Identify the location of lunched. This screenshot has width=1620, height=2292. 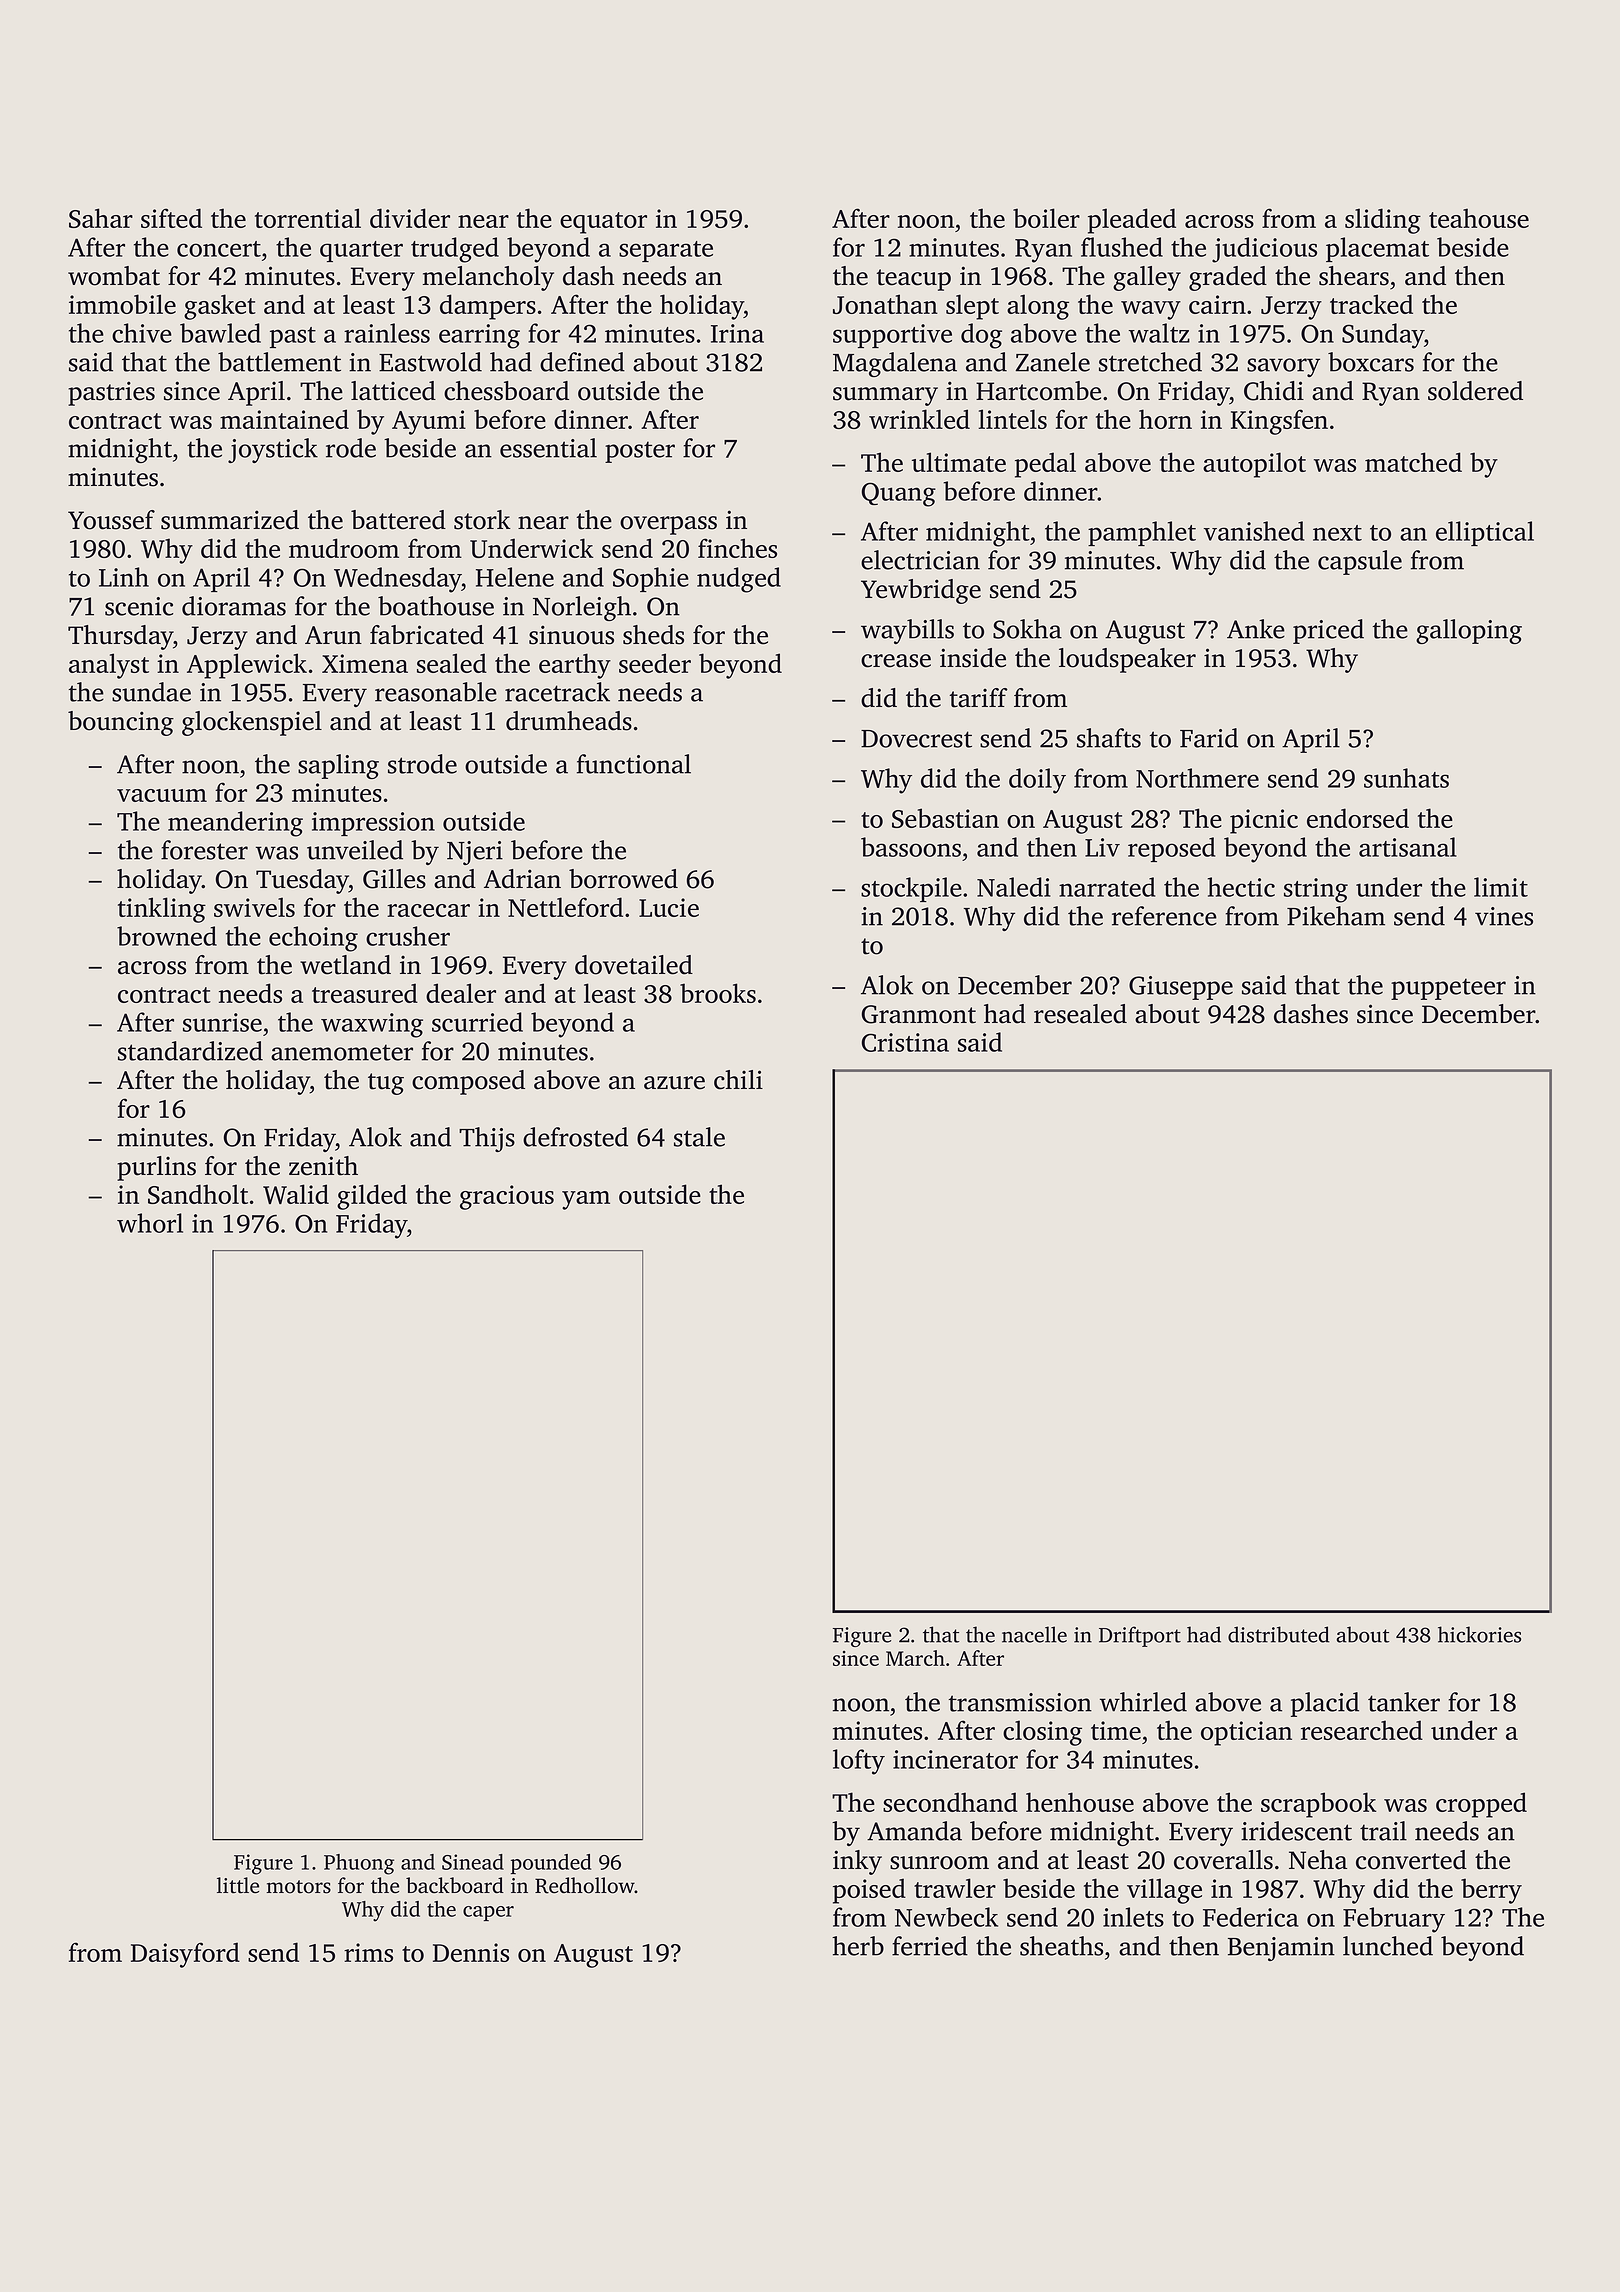
(1388, 1946).
